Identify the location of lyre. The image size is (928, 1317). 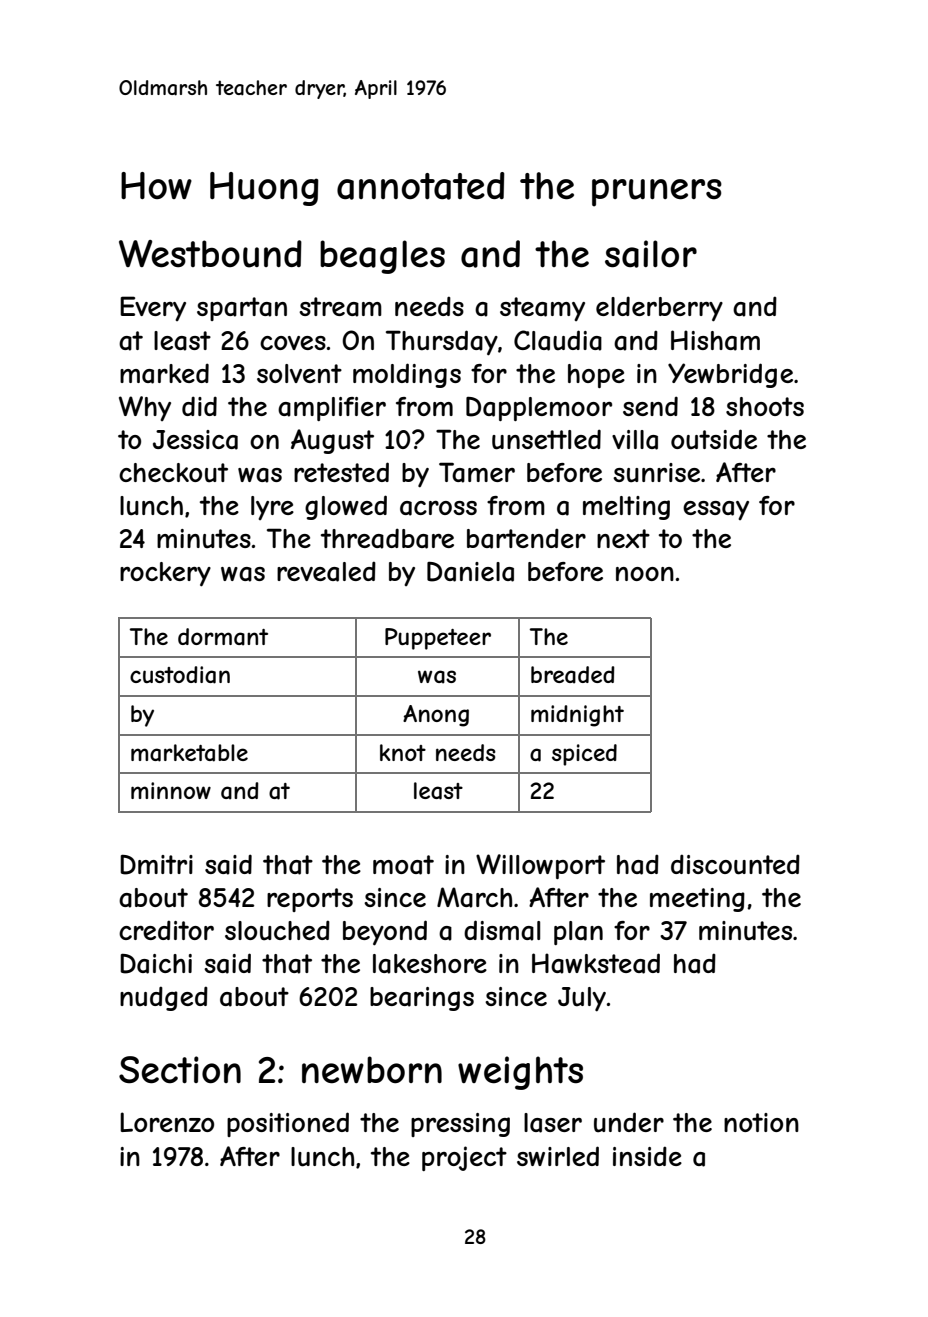
(272, 508).
